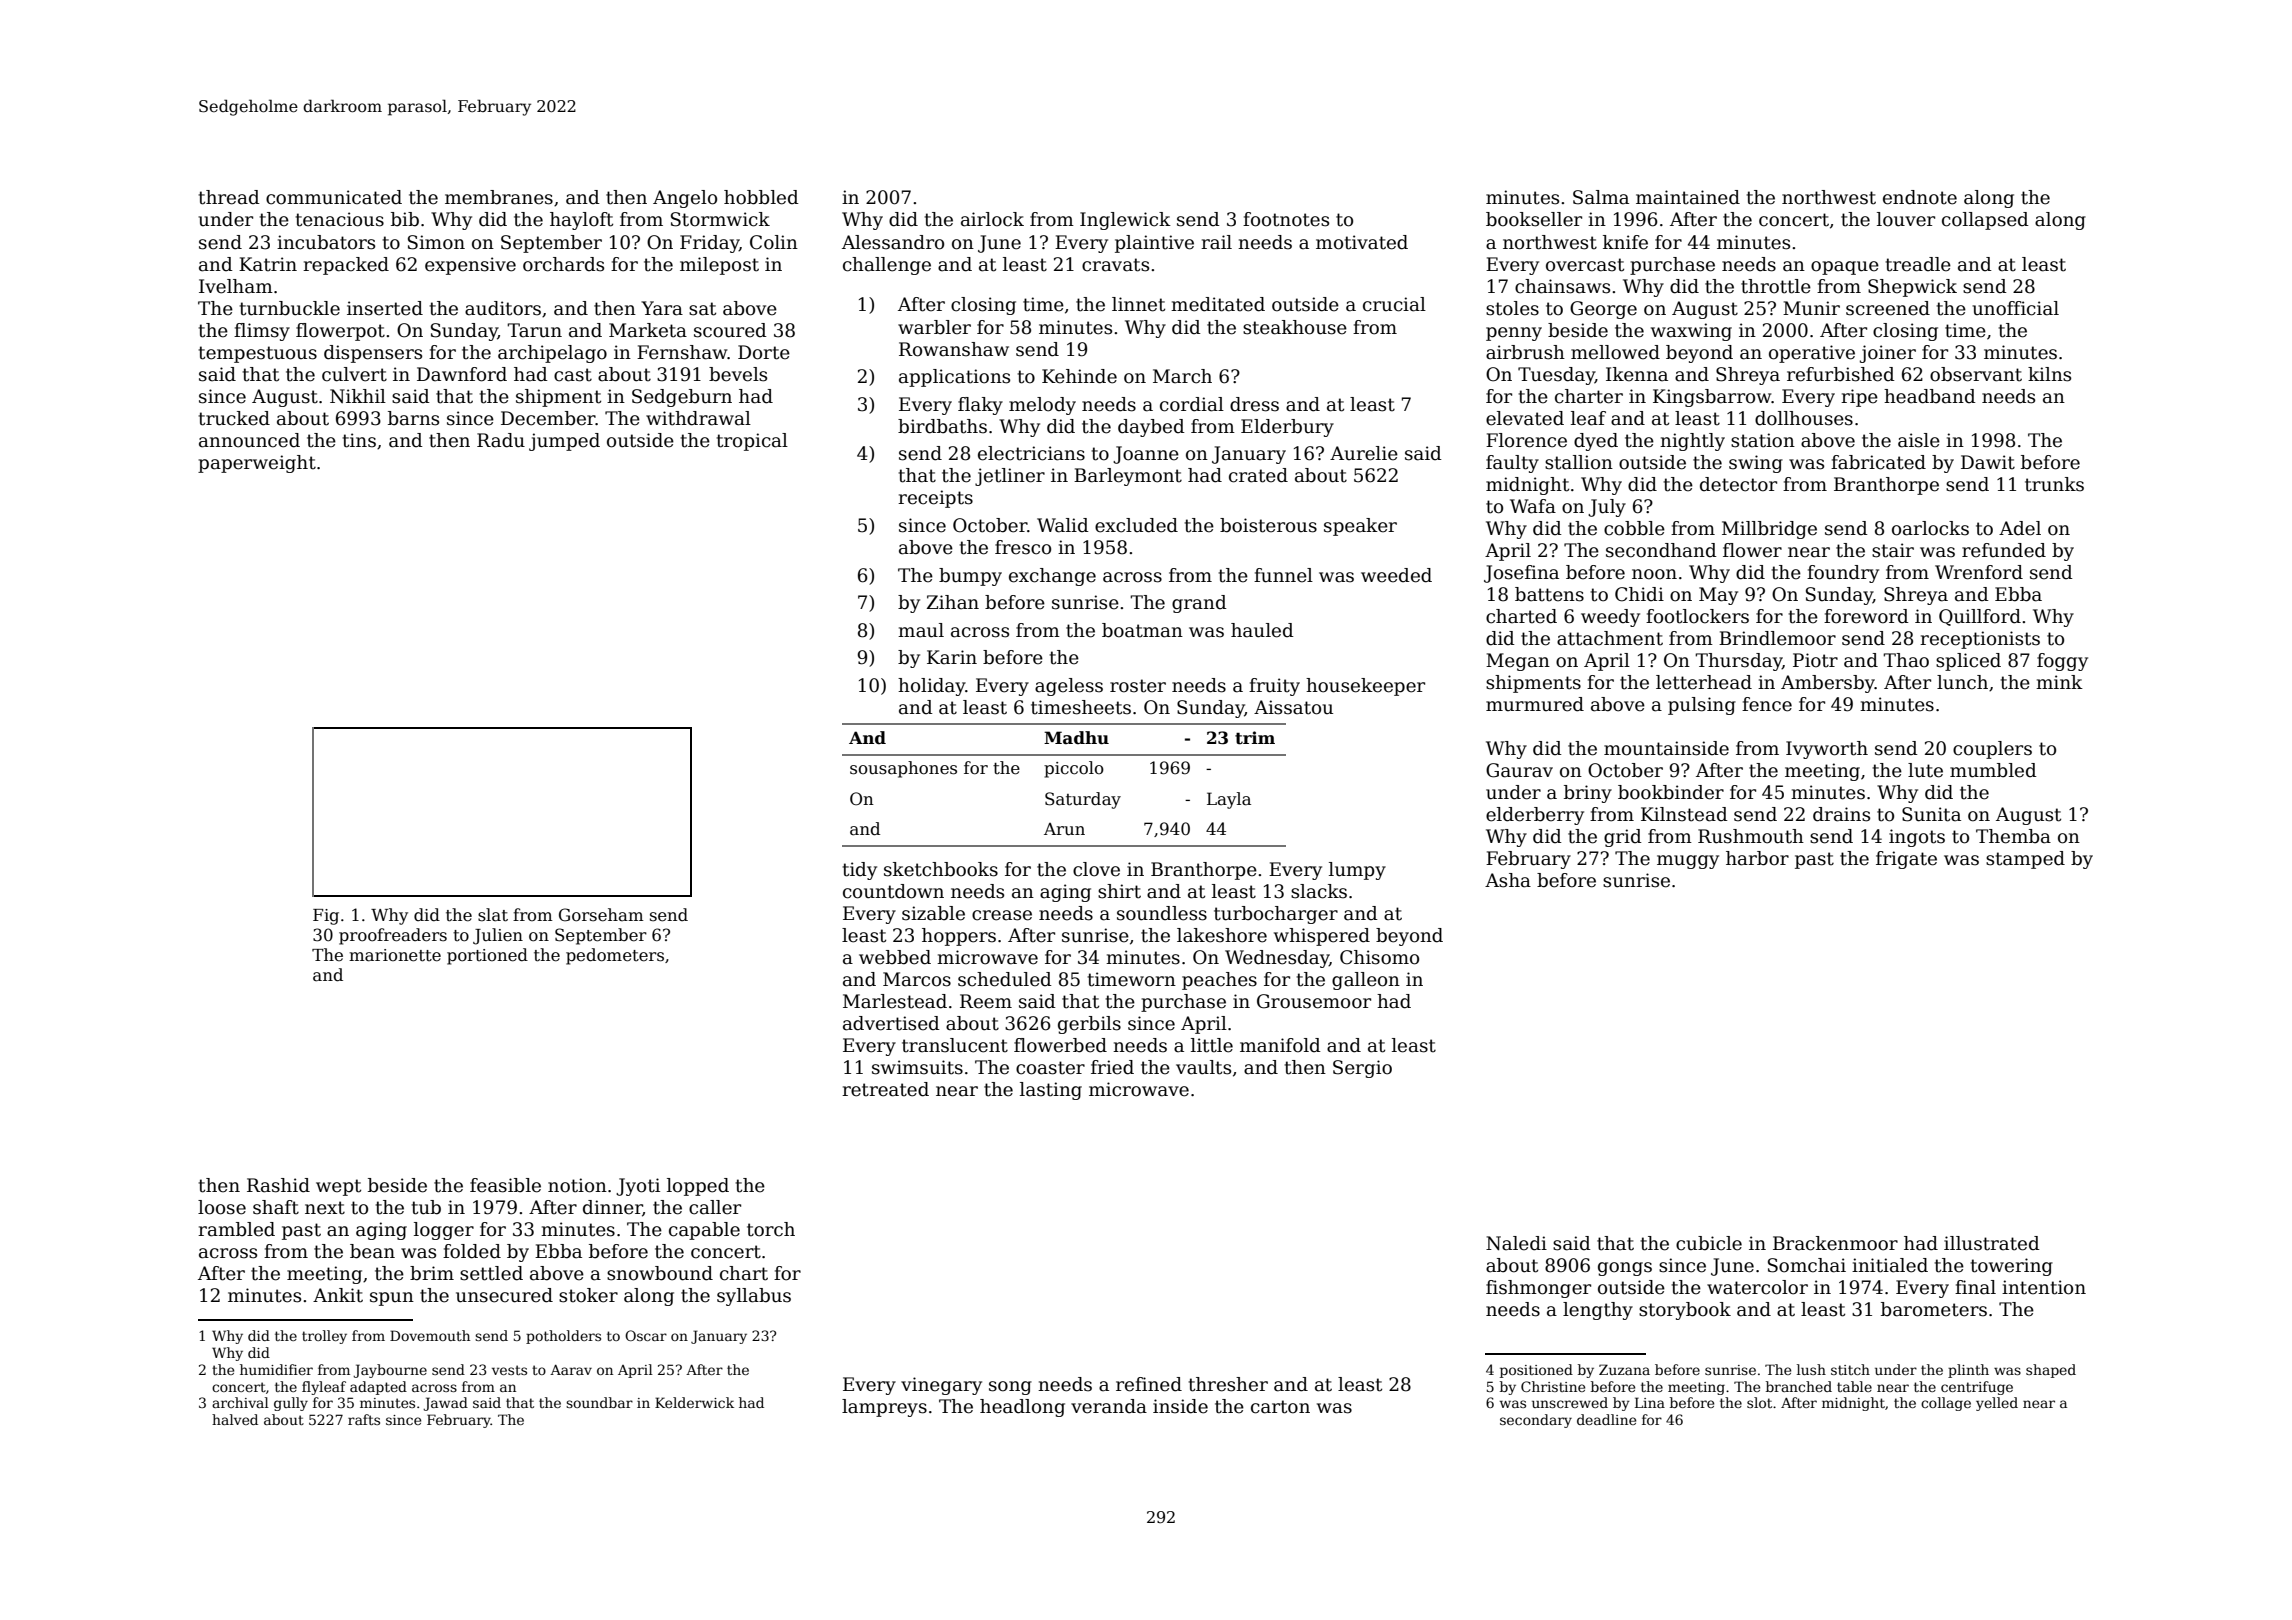 The image size is (2292, 1620). What do you see at coordinates (1985, 221) in the screenshot?
I see `collapsed` at bounding box center [1985, 221].
